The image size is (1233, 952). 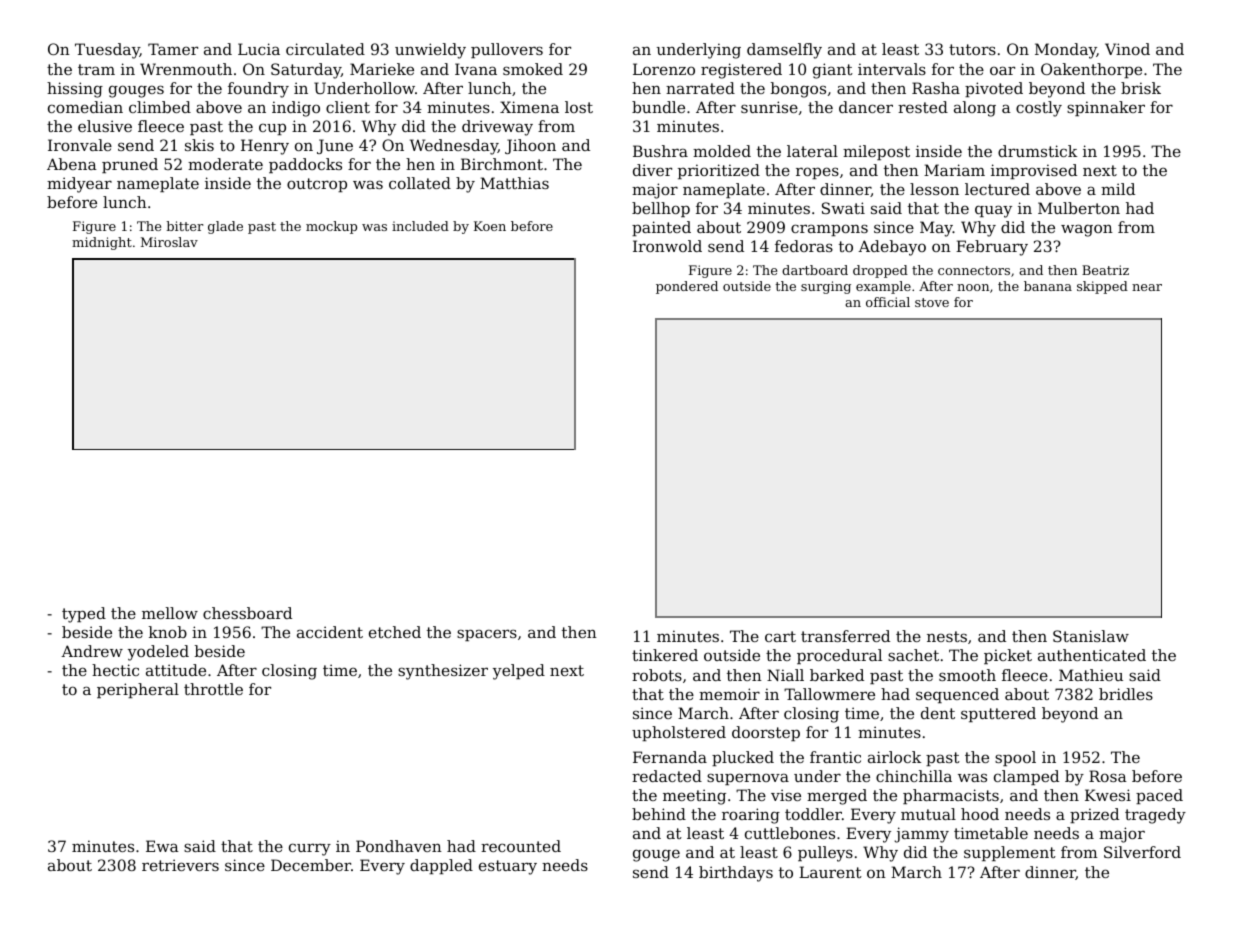 What do you see at coordinates (476, 69) in the screenshot?
I see `Ivana` at bounding box center [476, 69].
